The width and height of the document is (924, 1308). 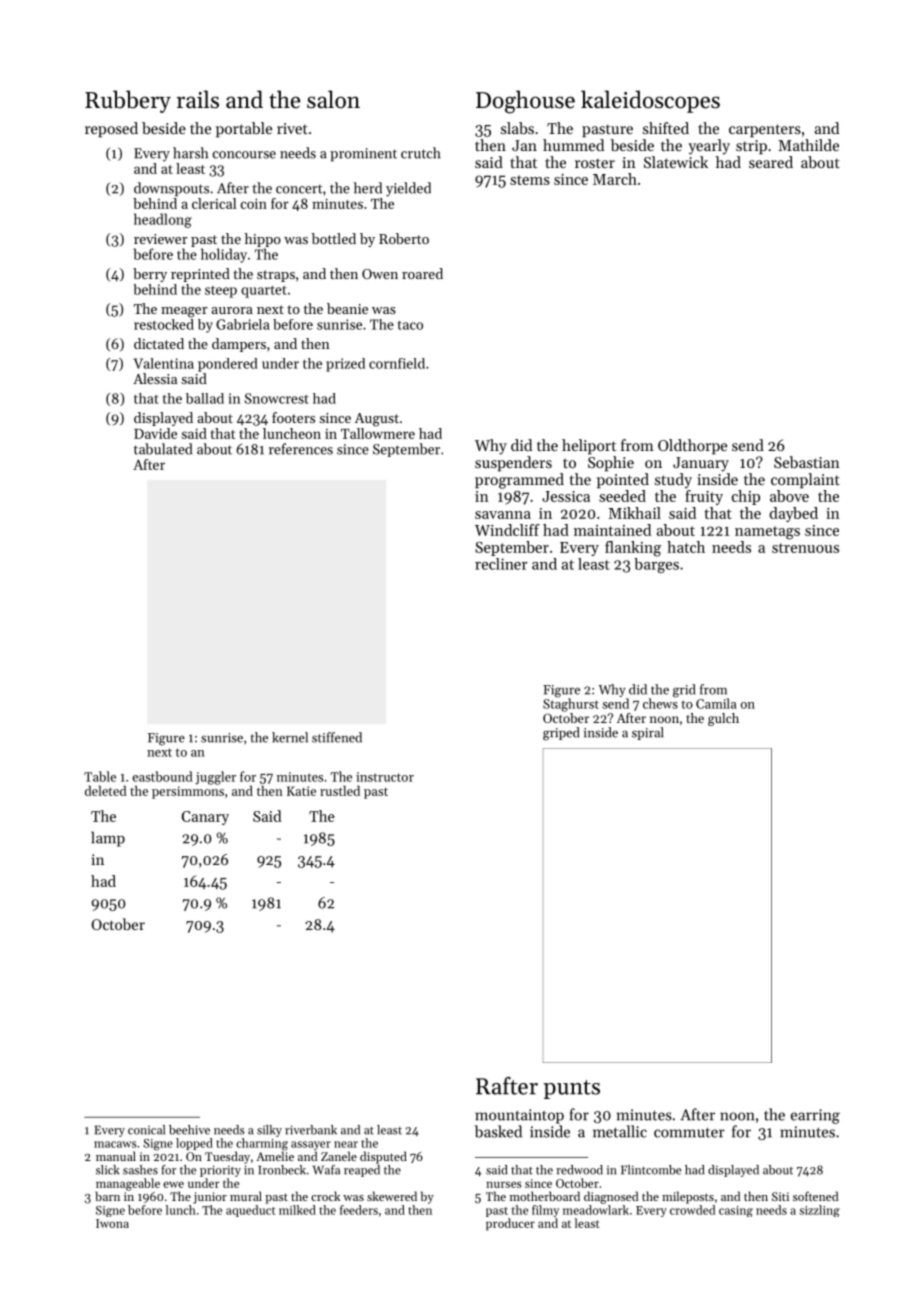 I want to click on March, so click(x=615, y=179).
